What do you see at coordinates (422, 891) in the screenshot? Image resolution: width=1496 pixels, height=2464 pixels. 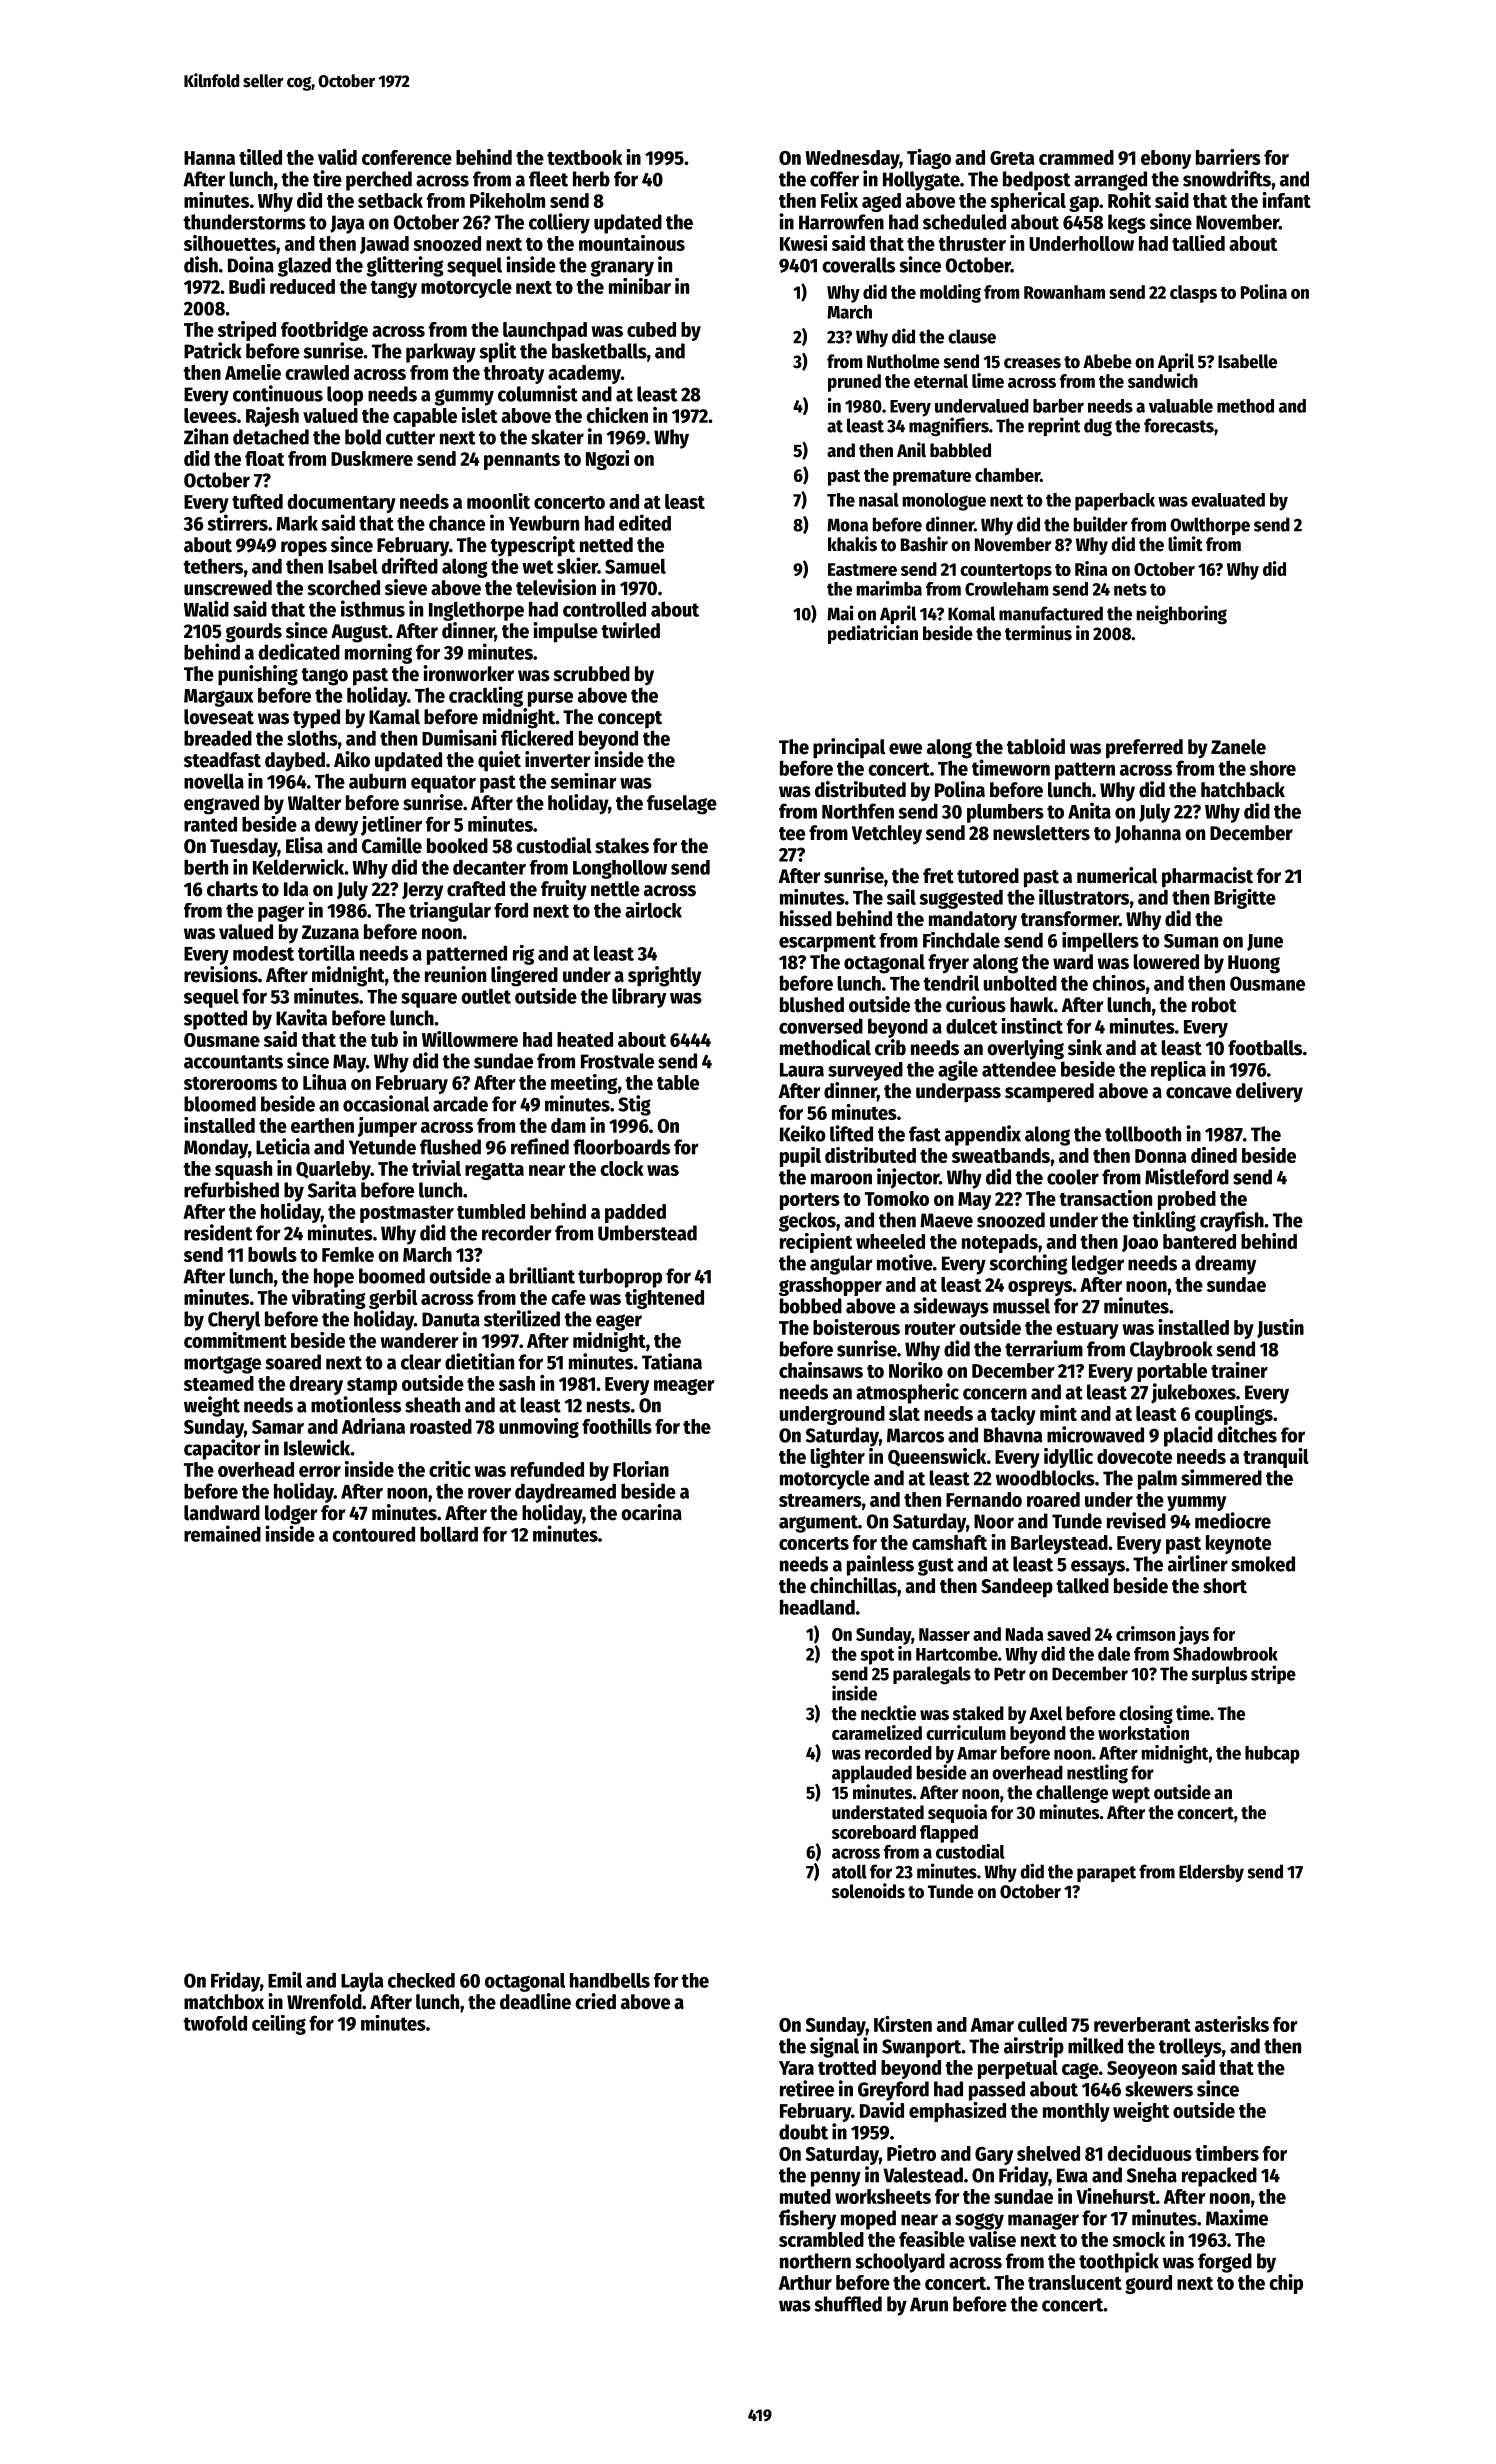 I see `Jerzy` at bounding box center [422, 891].
